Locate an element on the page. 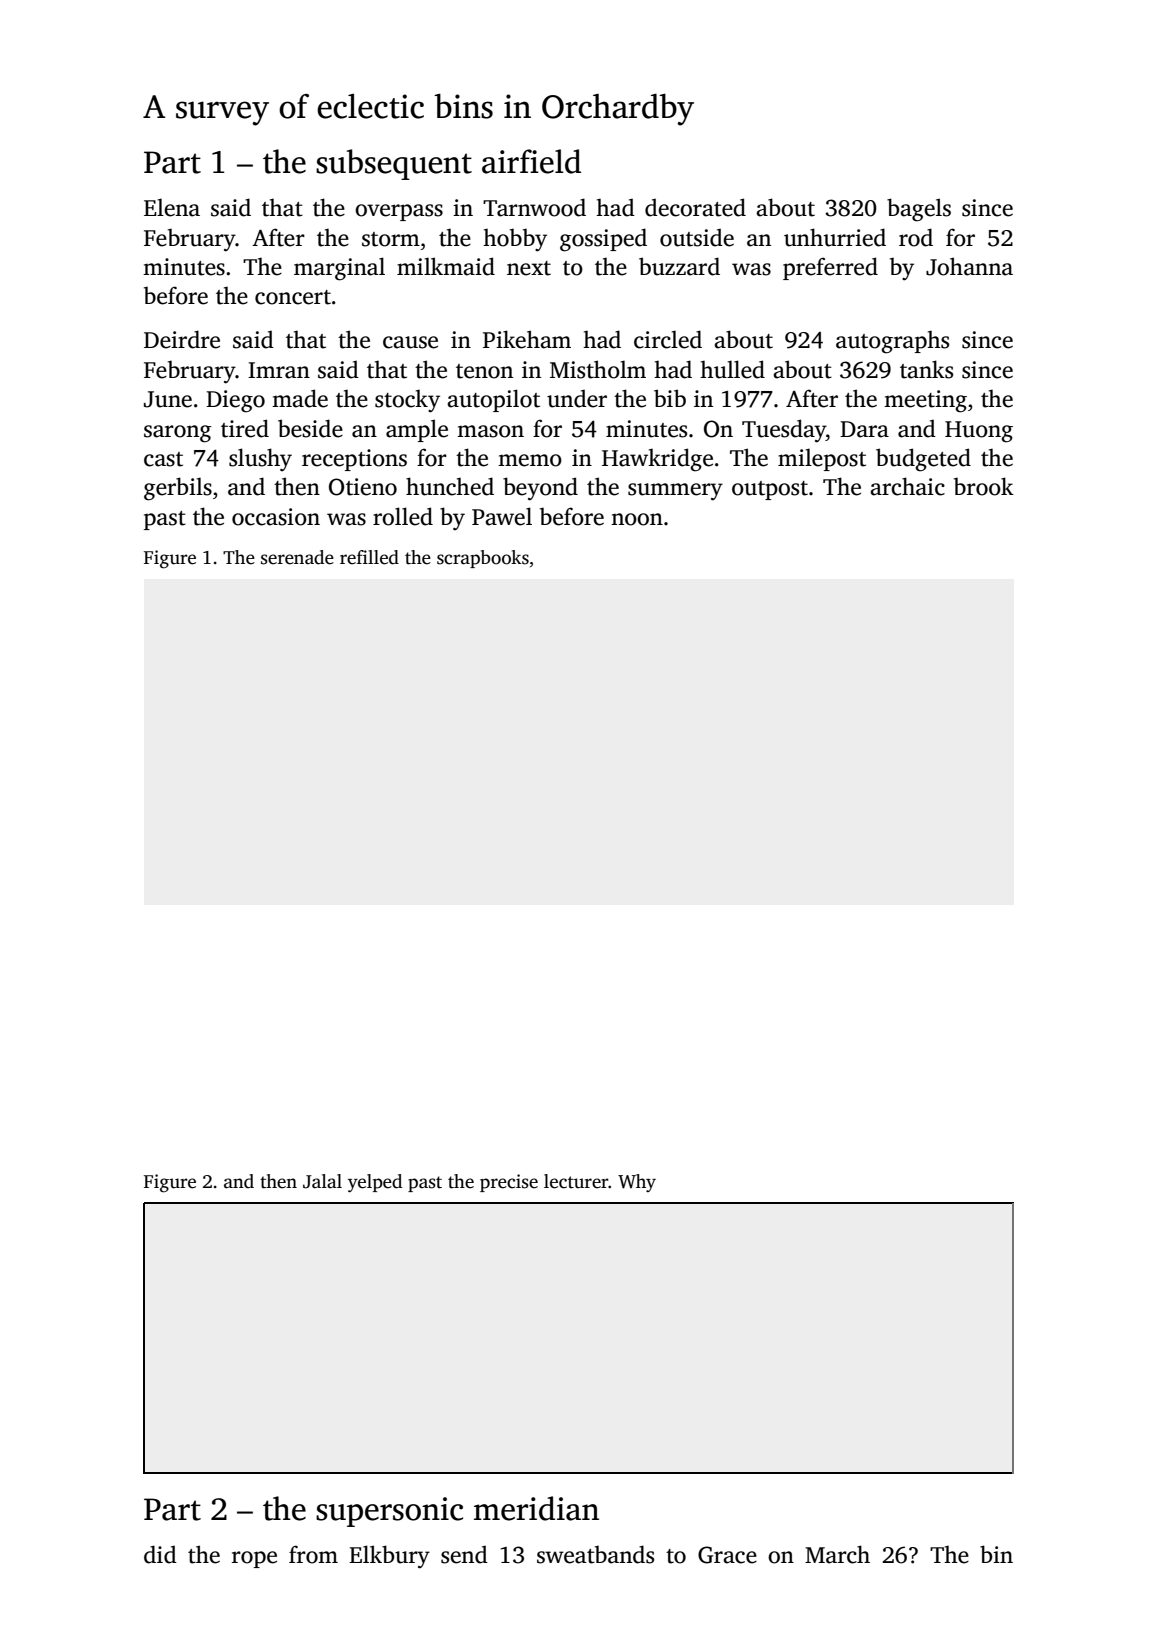  Johanna is located at coordinates (969, 266).
